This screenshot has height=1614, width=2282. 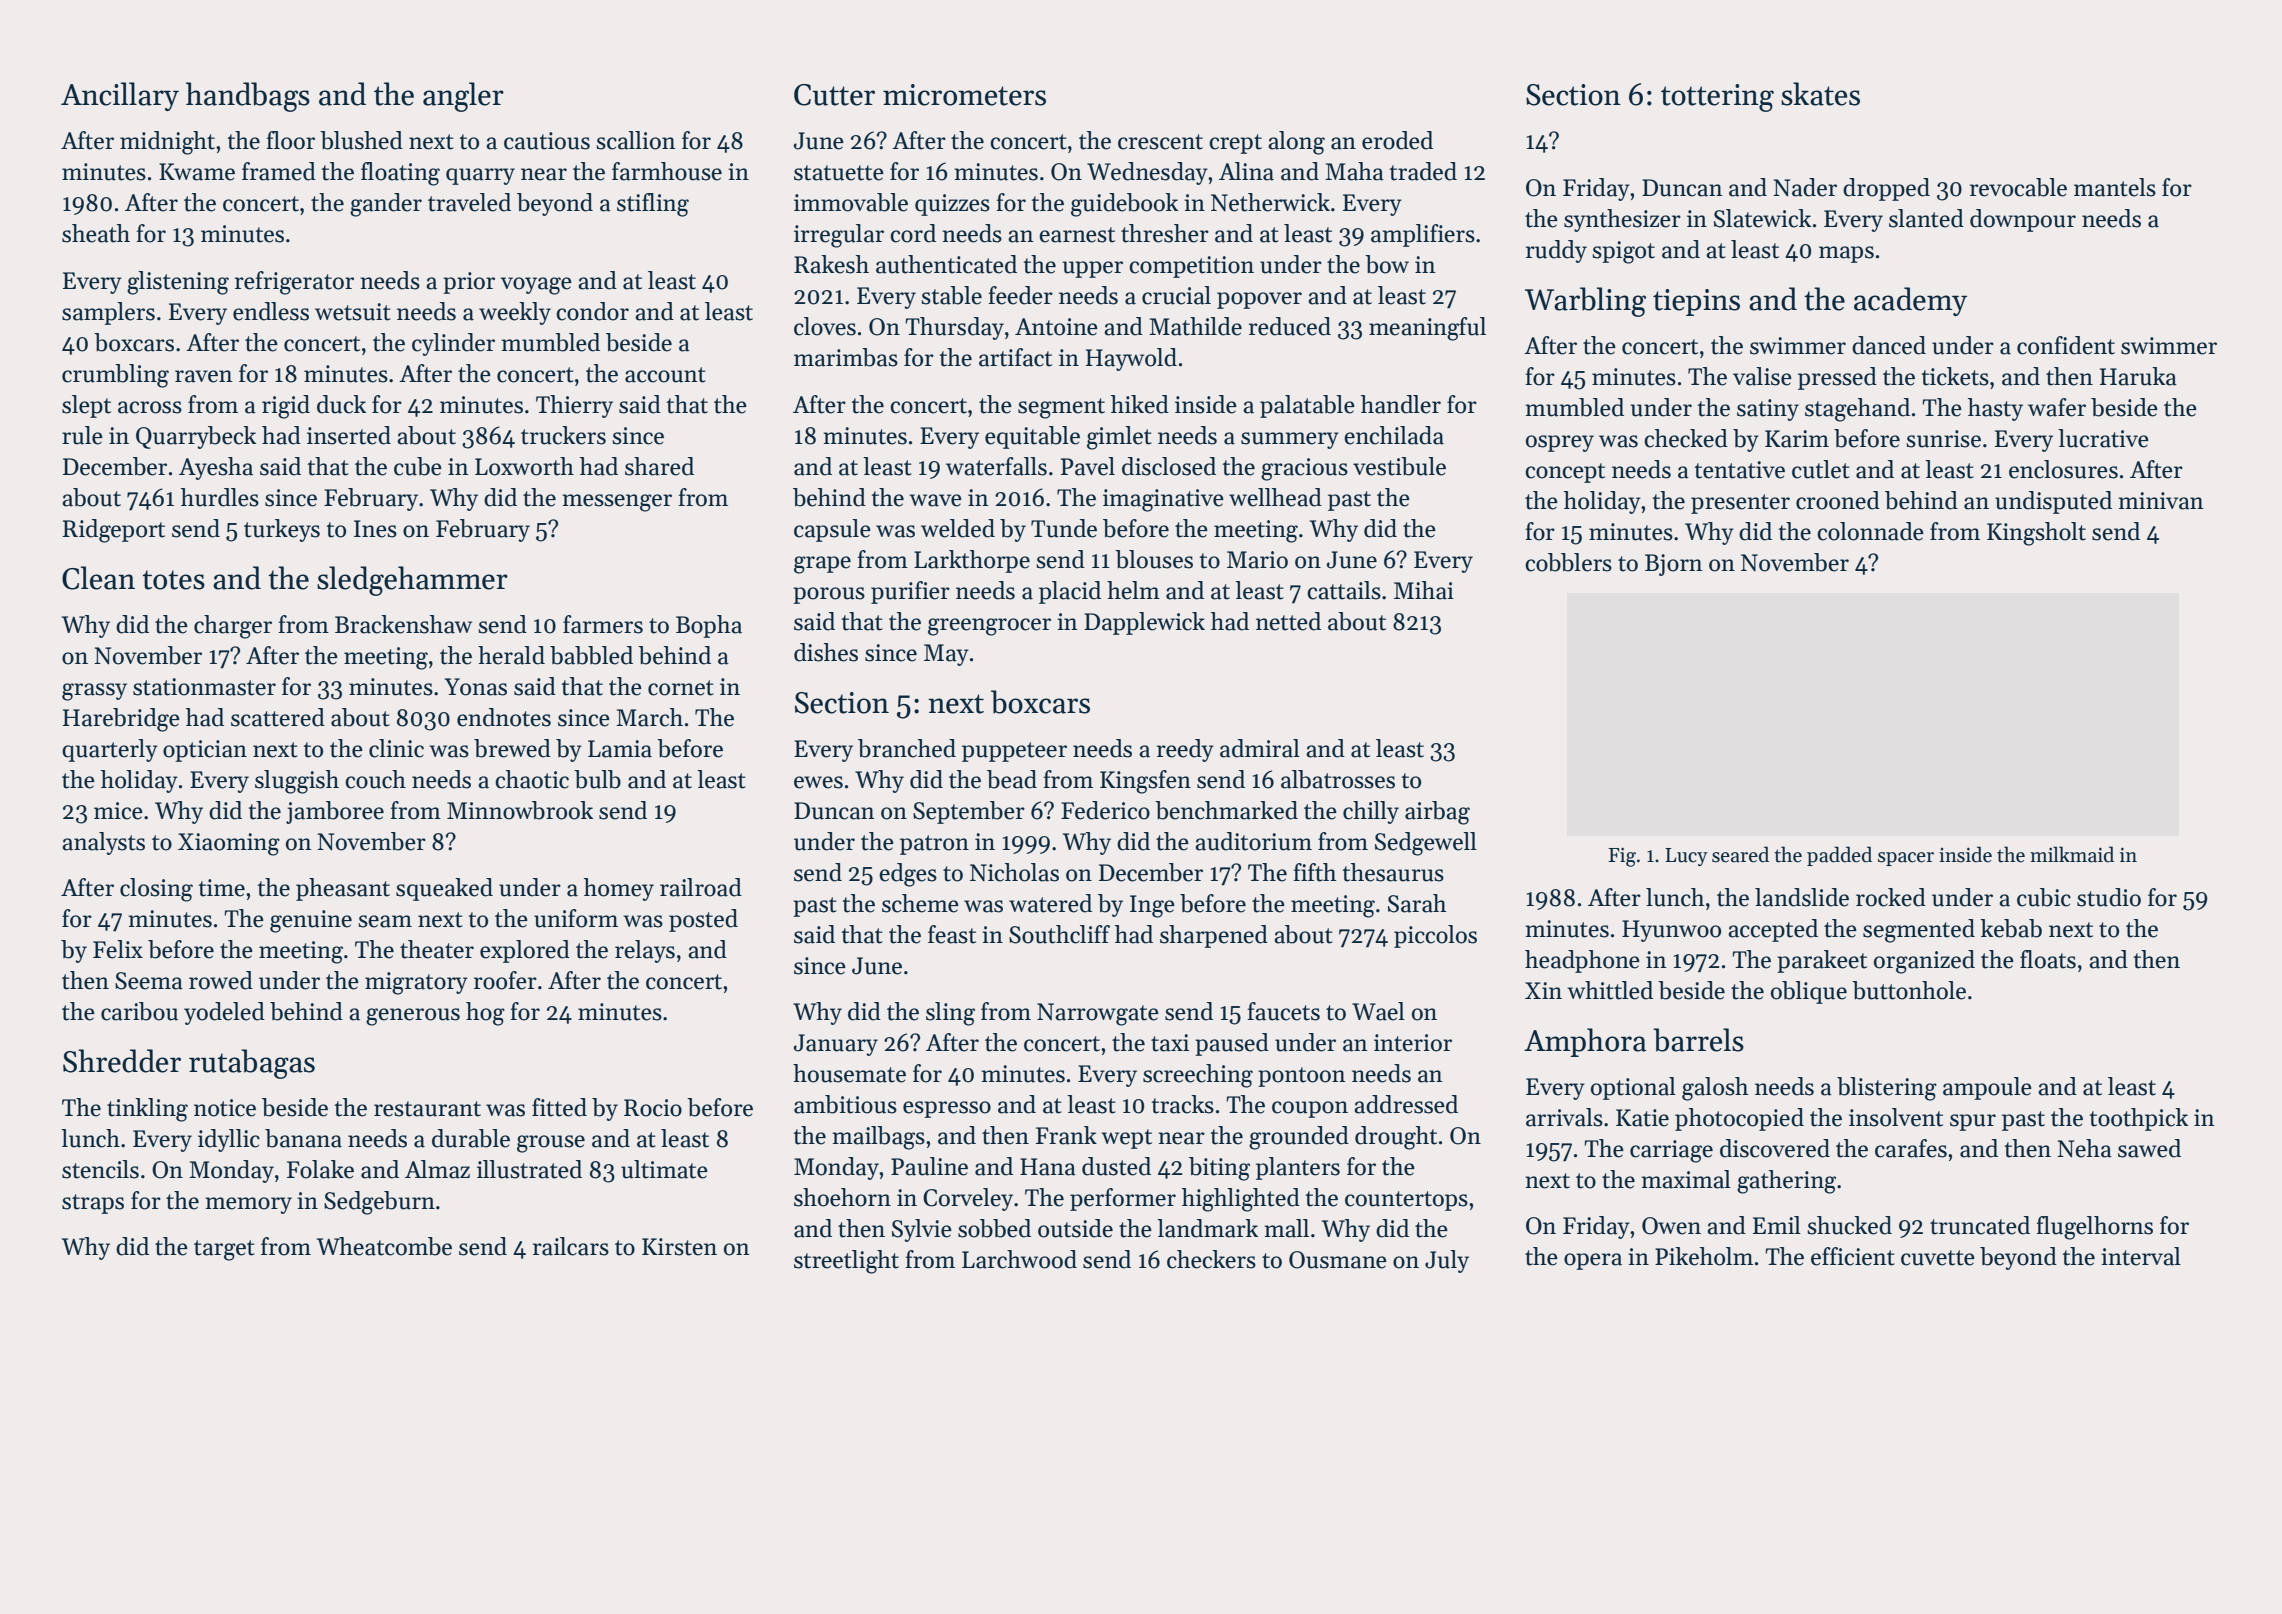 I want to click on stationmaster, so click(x=204, y=687).
